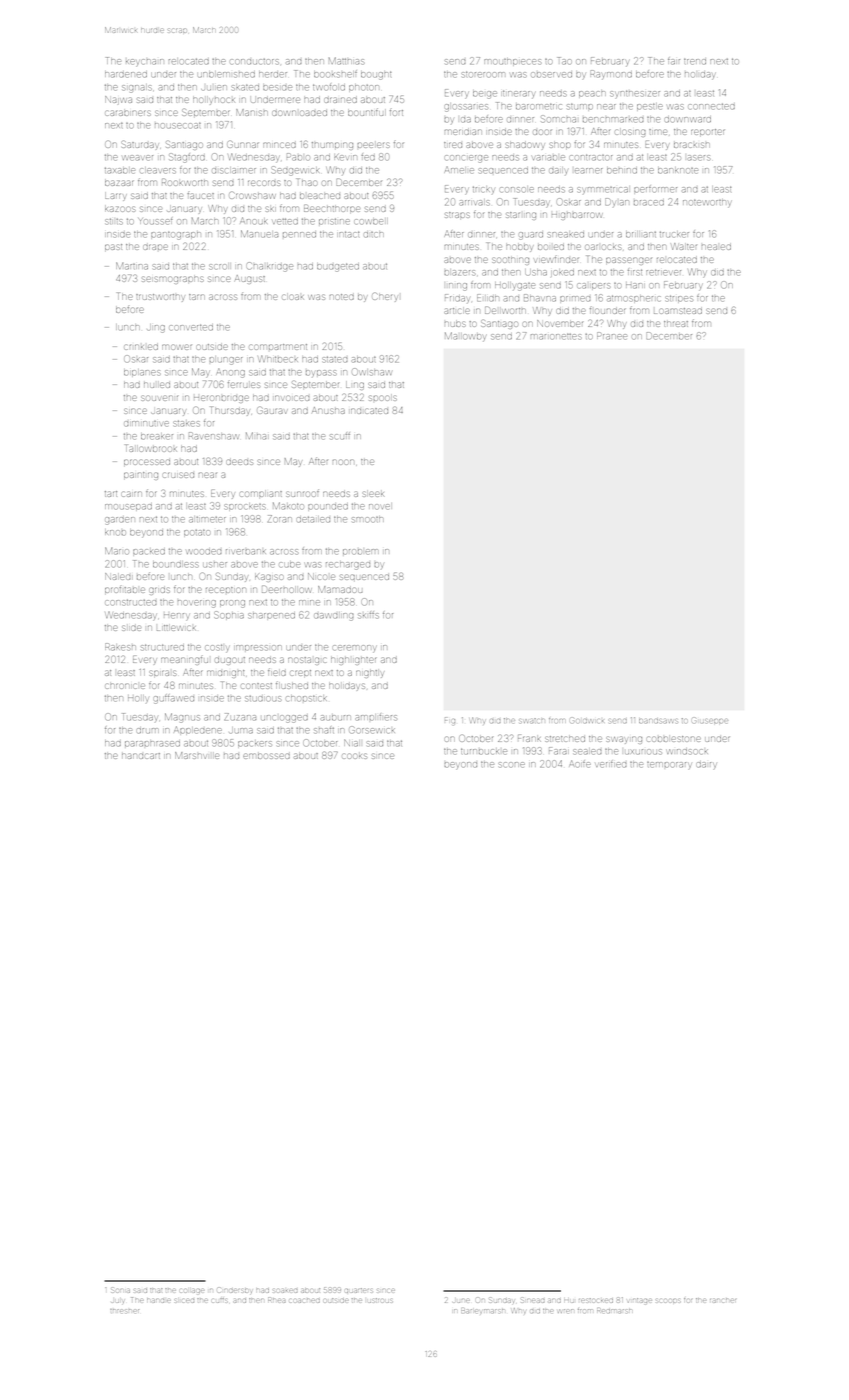  I want to click on trustworthy, so click(160, 298).
